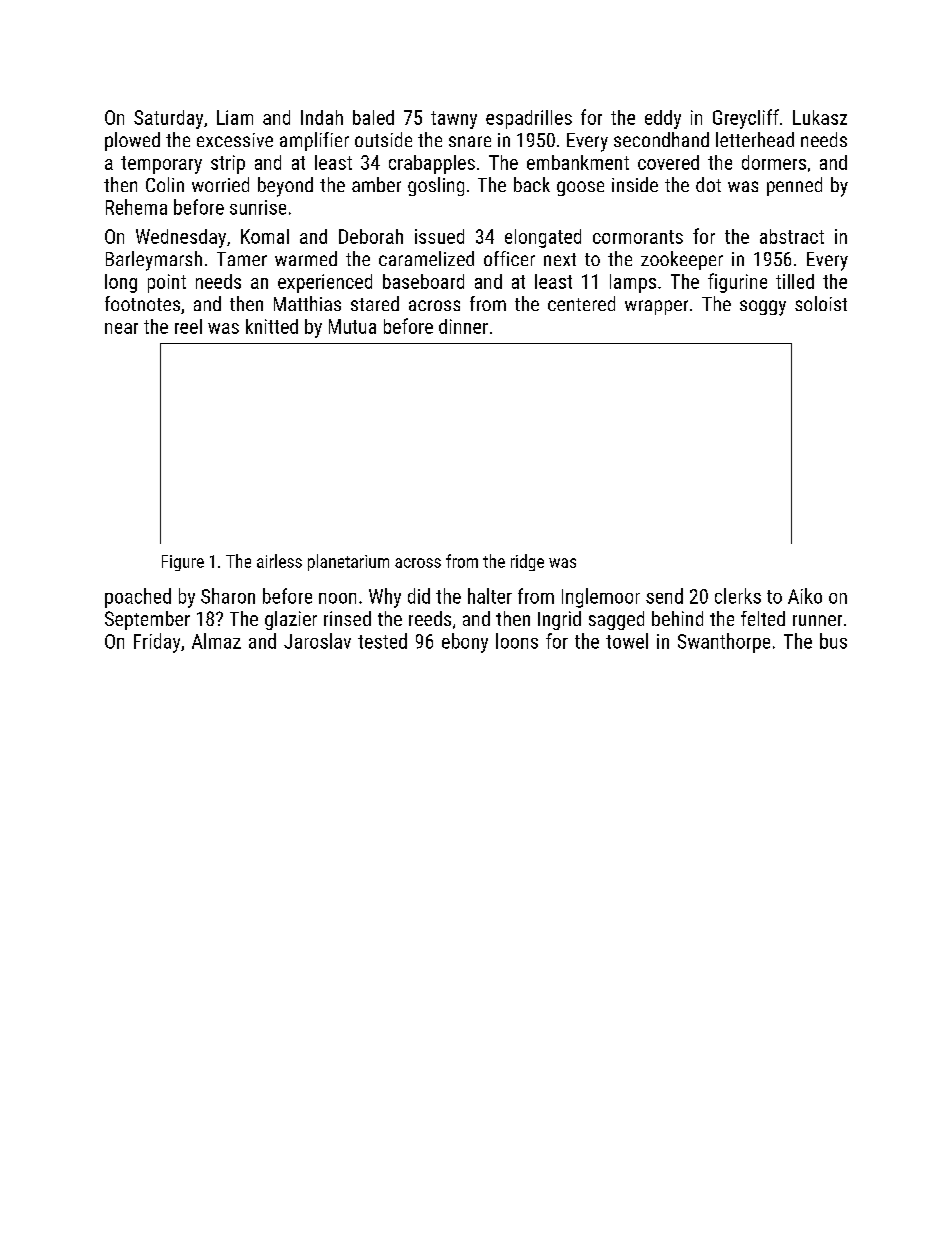 This screenshot has height=1233, width=952. Describe the element at coordinates (581, 303) in the screenshot. I see `centered` at that location.
